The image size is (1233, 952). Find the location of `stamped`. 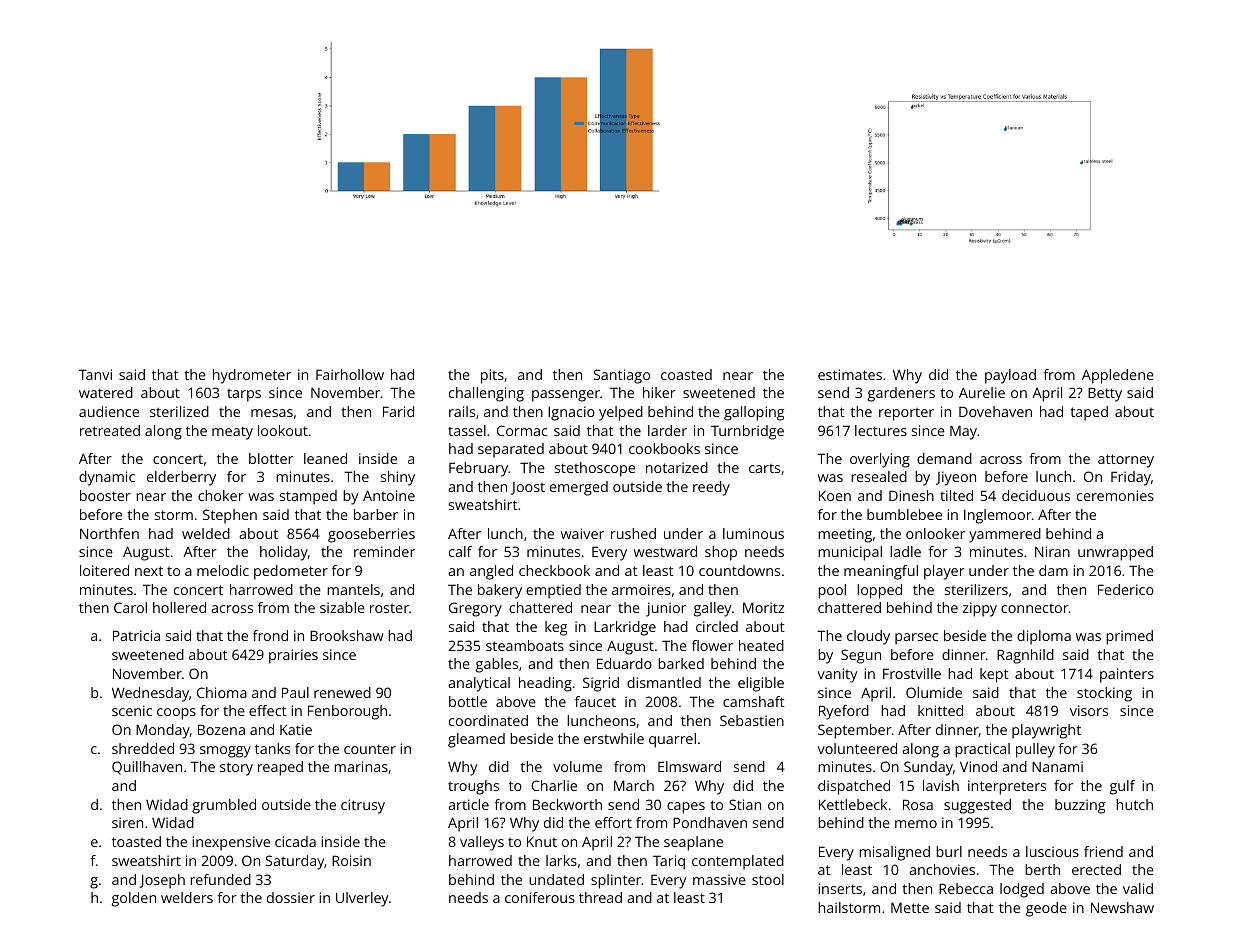

stamped is located at coordinates (308, 497).
